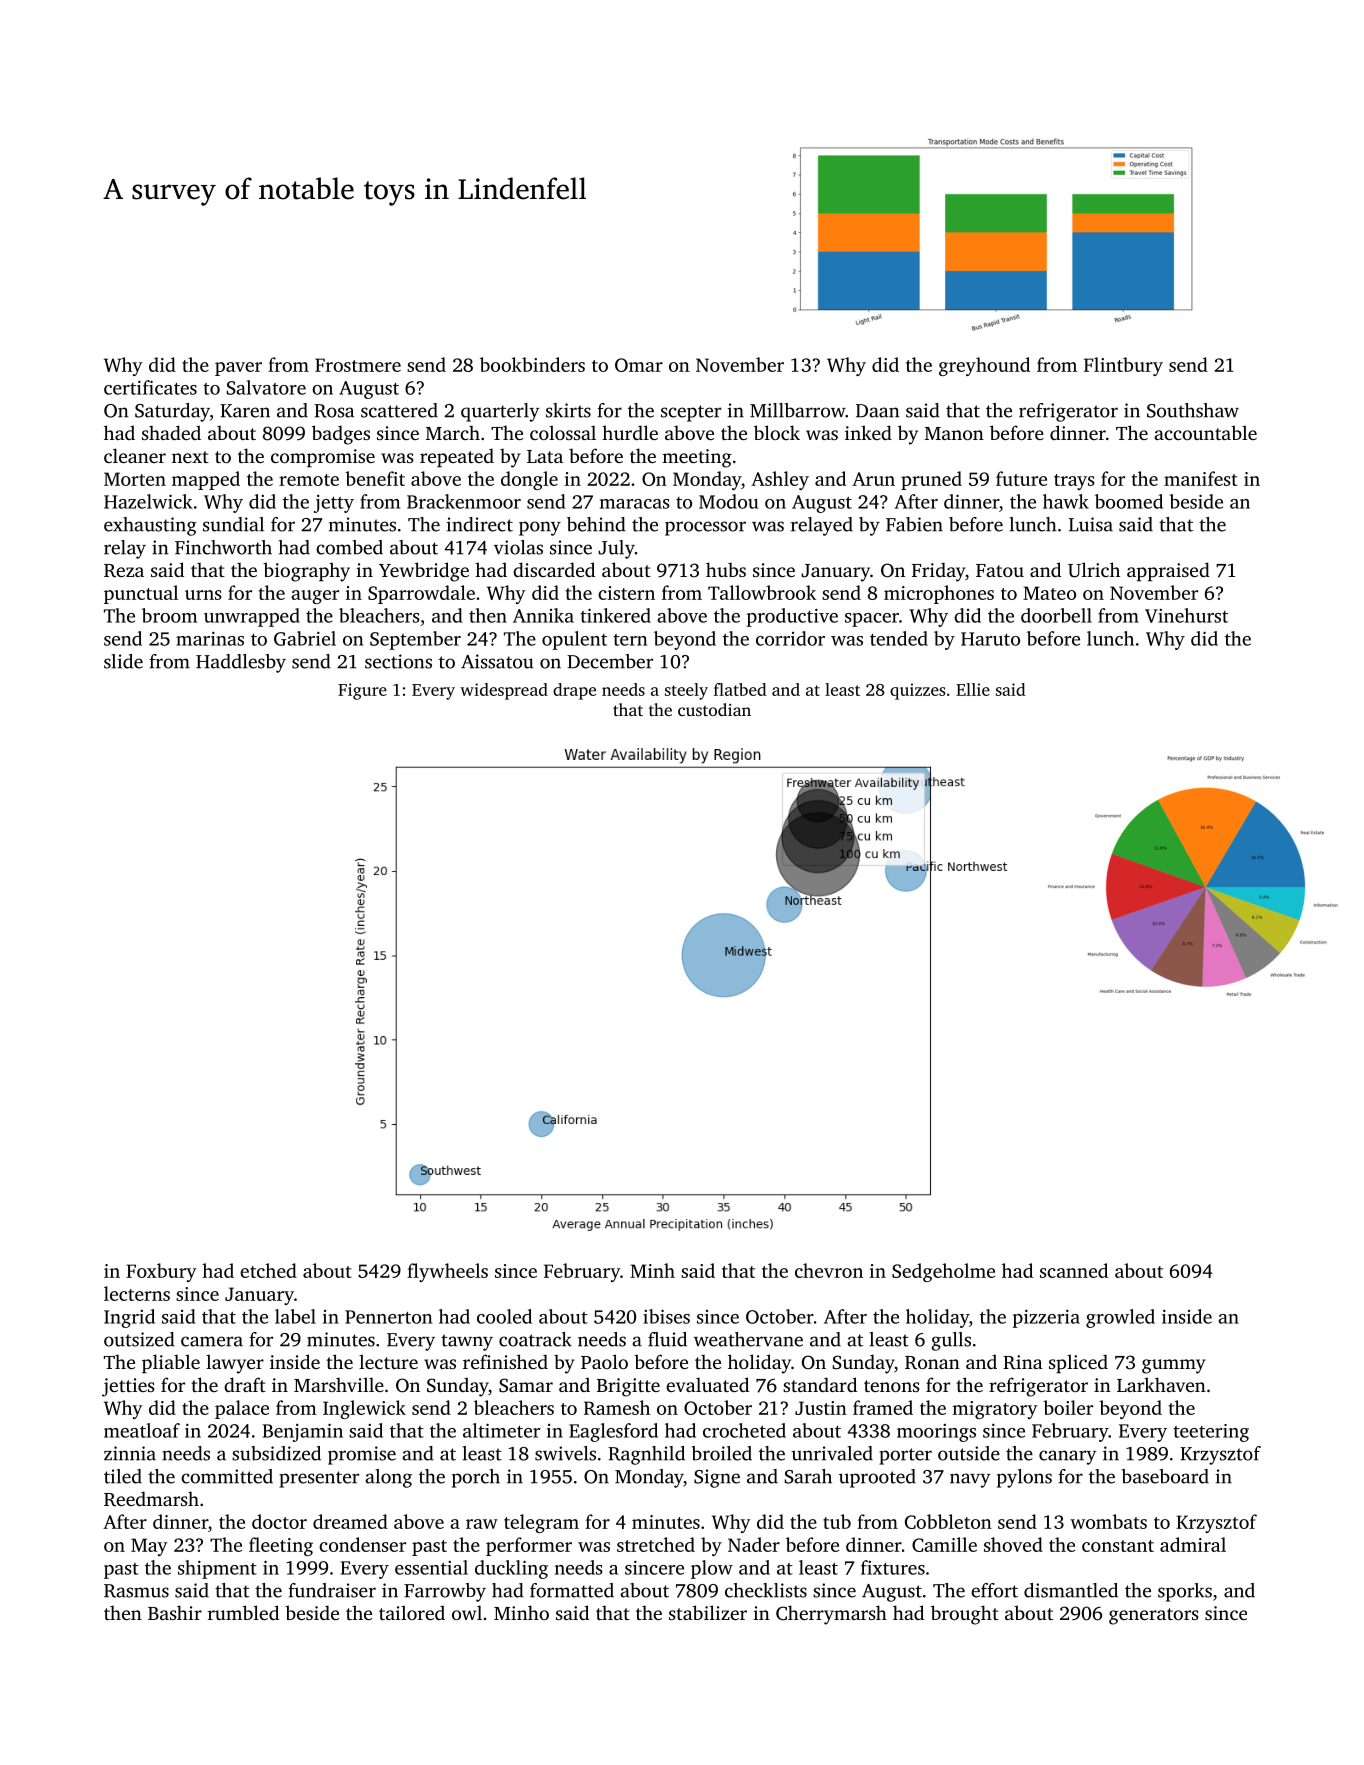 This screenshot has width=1364, height=1765. What do you see at coordinates (1123, 366) in the screenshot?
I see `Flintbury` at bounding box center [1123, 366].
